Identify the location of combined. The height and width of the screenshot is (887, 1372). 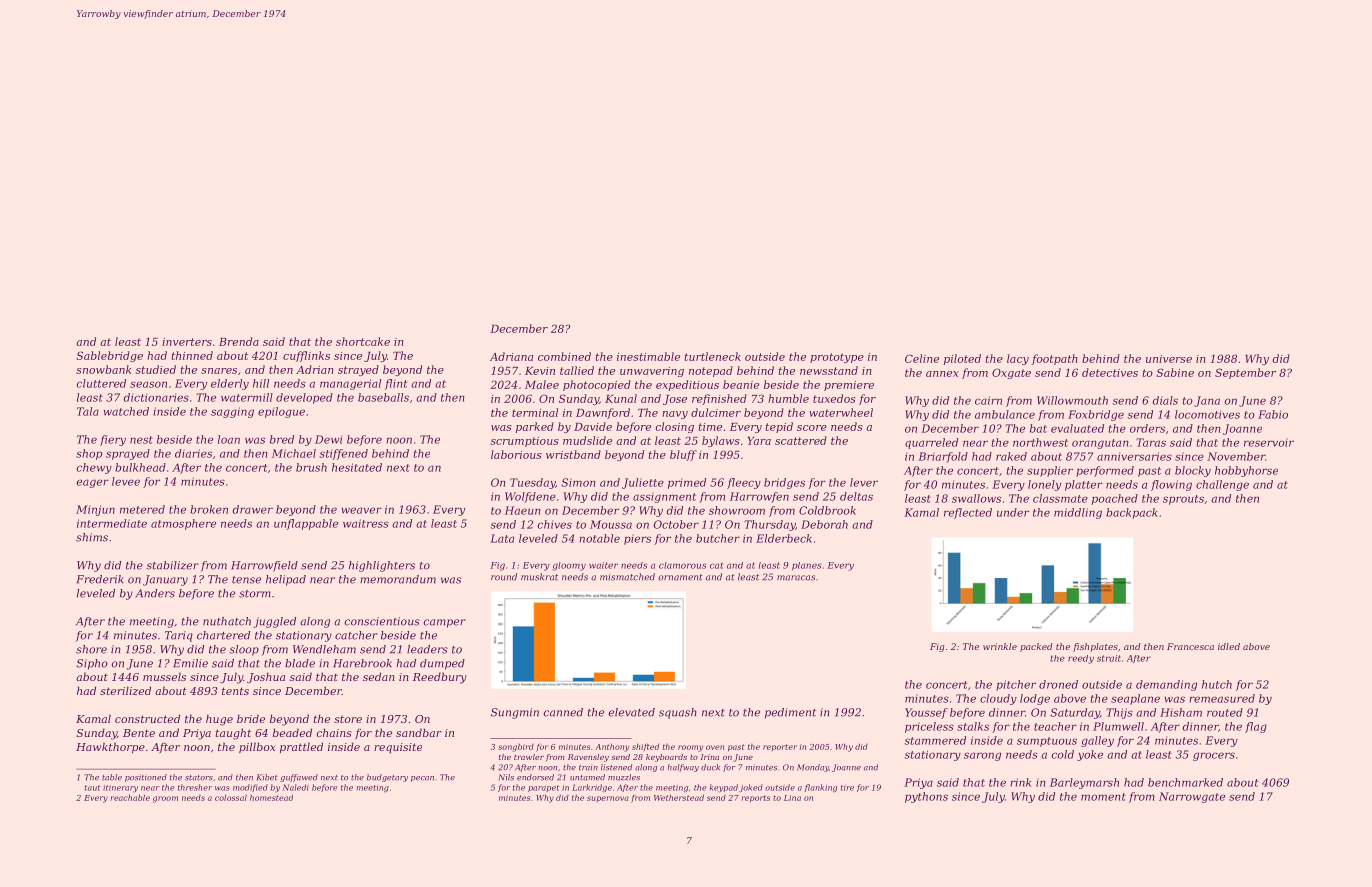
(564, 356).
